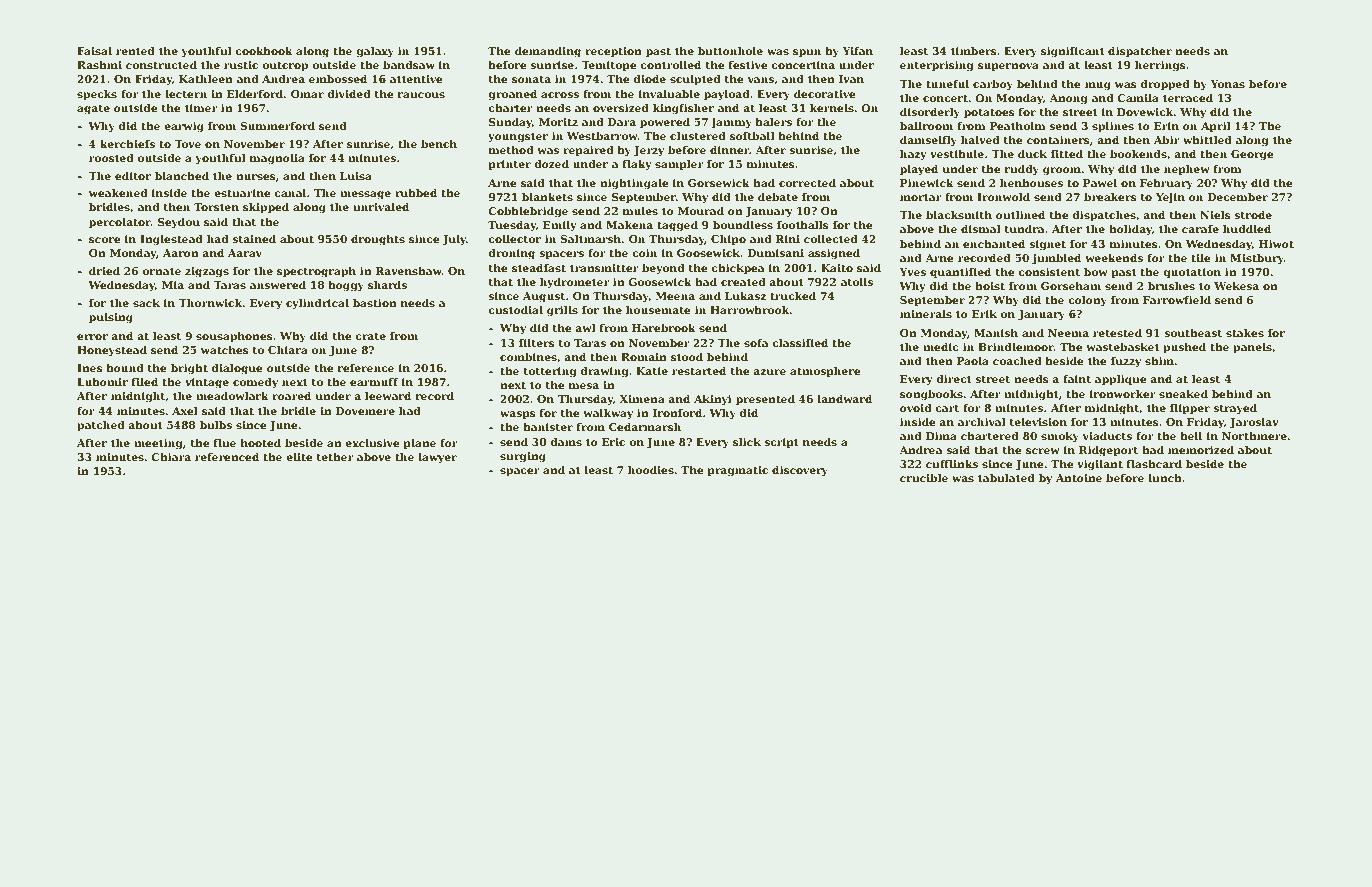 The width and height of the screenshot is (1372, 887). Describe the element at coordinates (255, 383) in the screenshot. I see `comedy` at that location.
